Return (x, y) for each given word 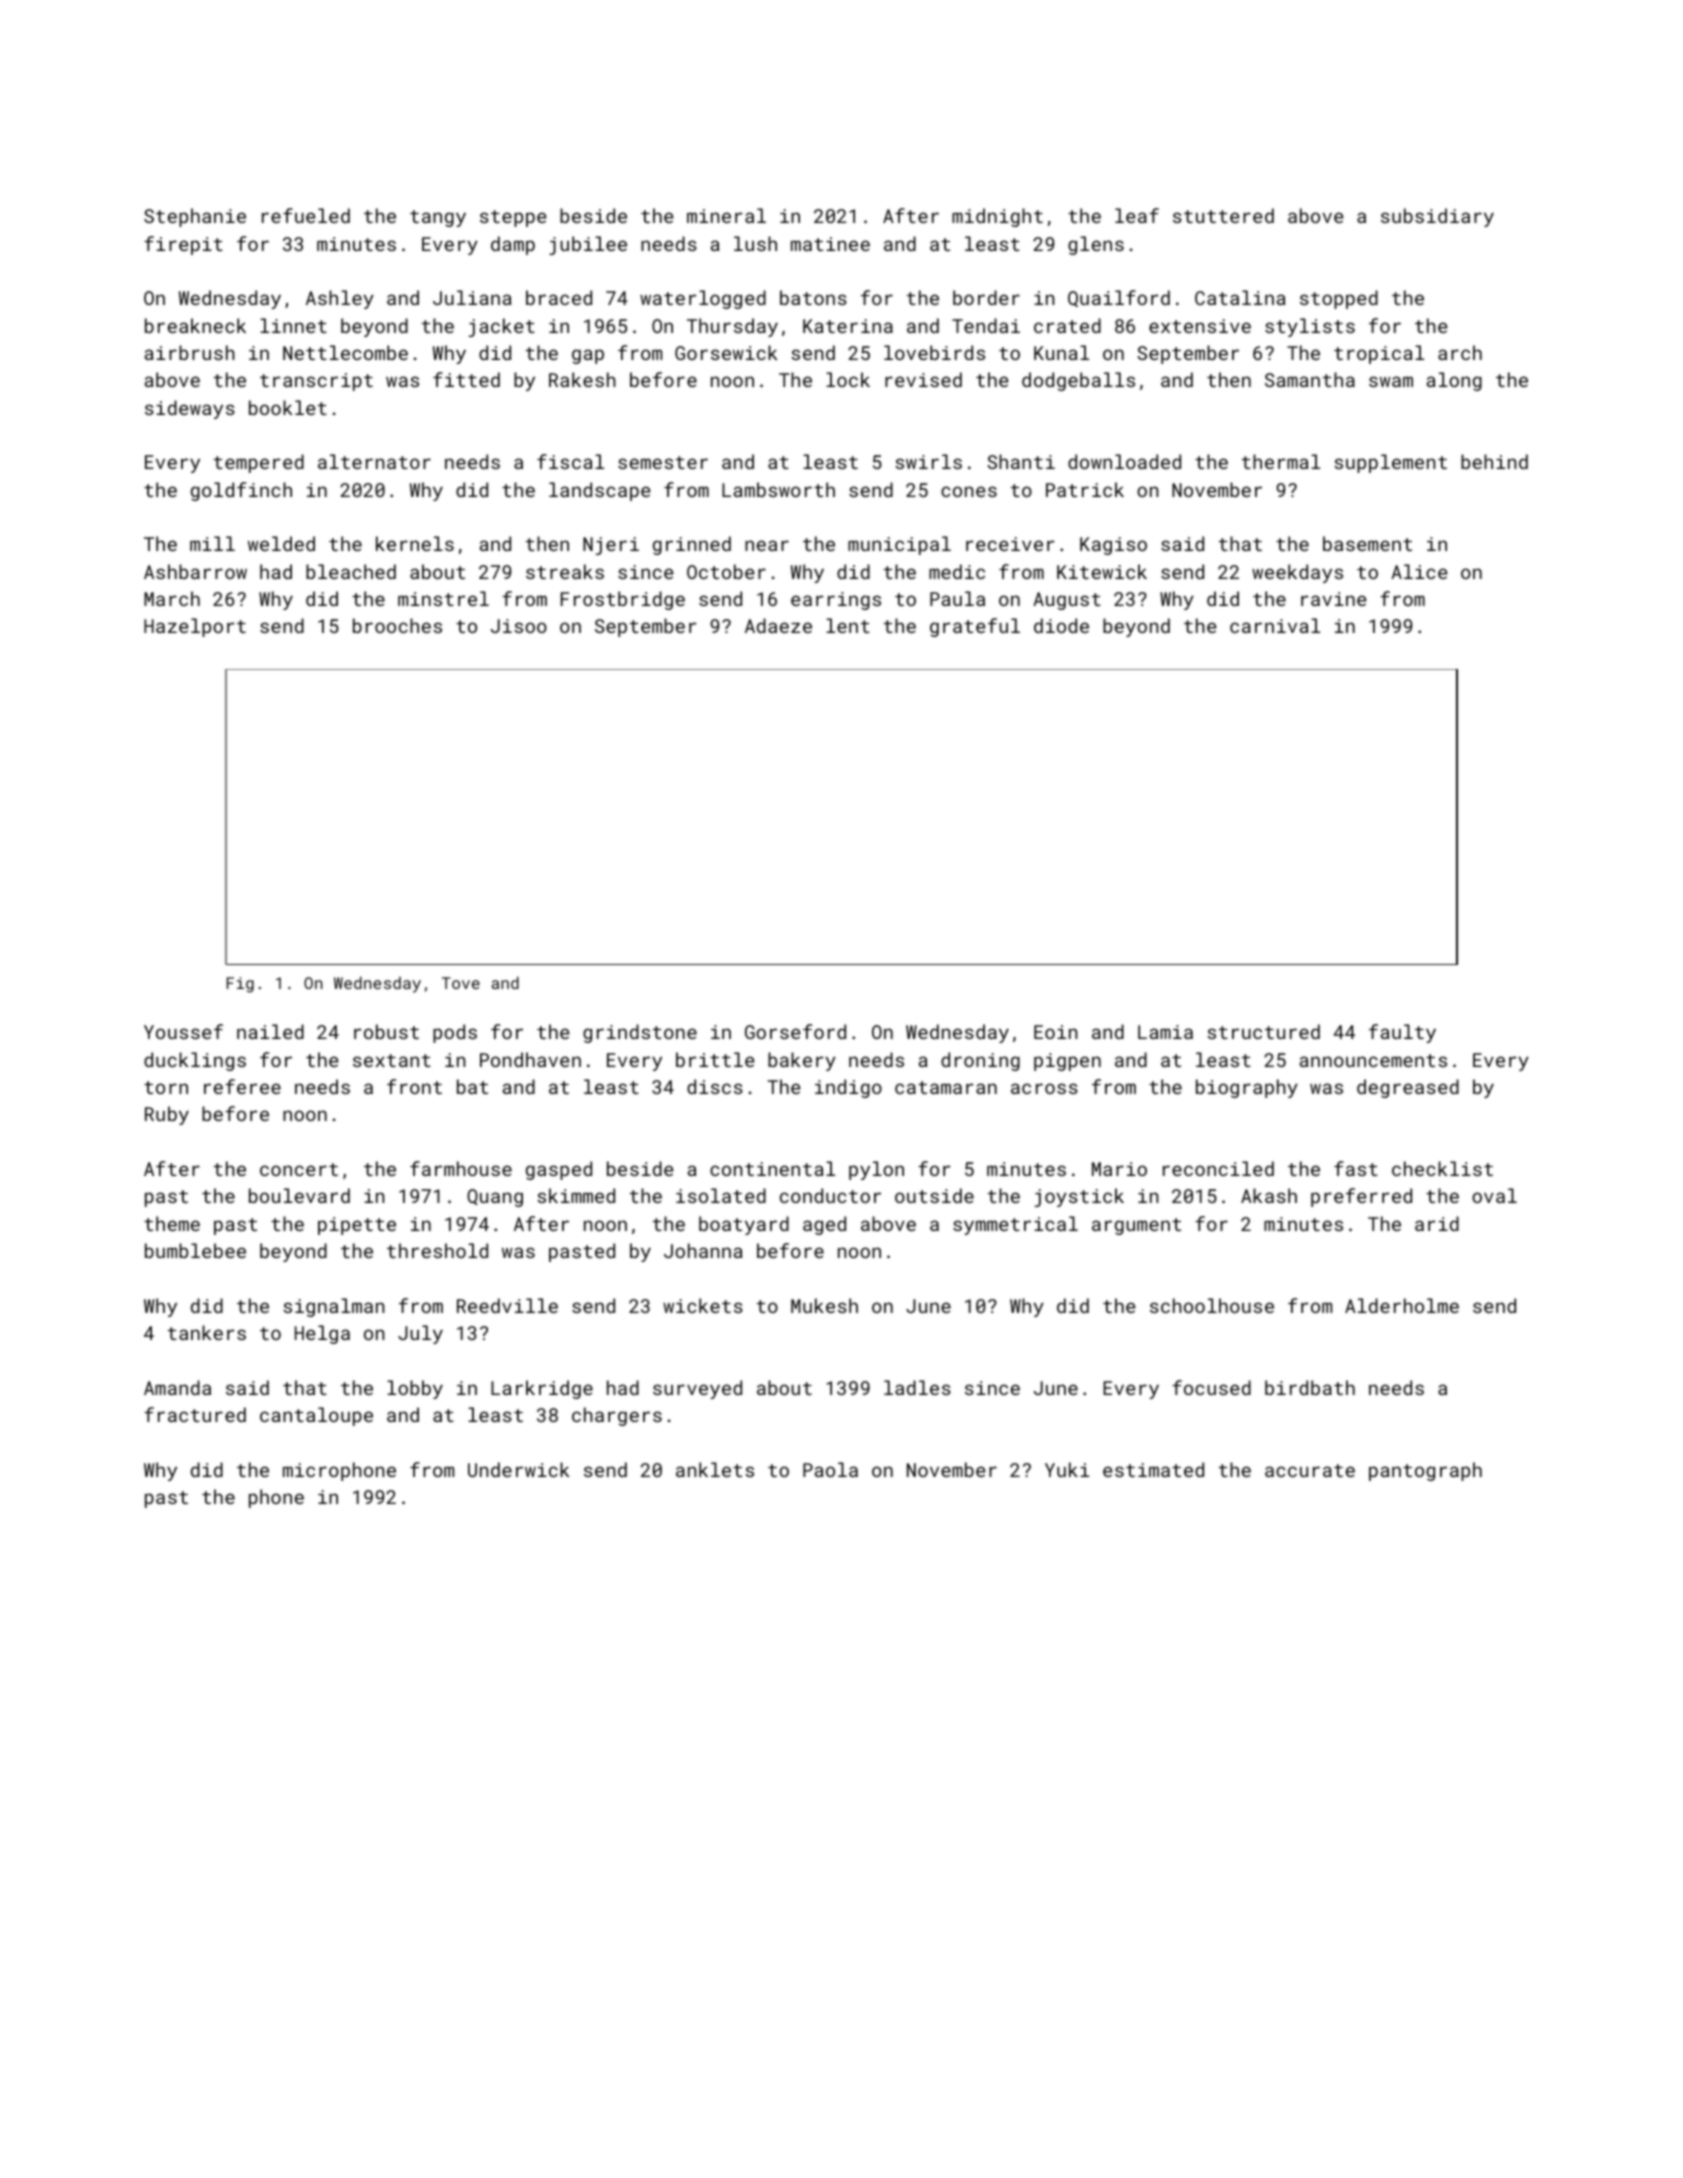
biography (1247, 1088)
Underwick (518, 1469)
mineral (726, 215)
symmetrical (1015, 1225)
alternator (374, 461)
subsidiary (1437, 217)
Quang (495, 1198)
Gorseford (795, 1031)
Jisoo (519, 626)
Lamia (1165, 1032)
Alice (1419, 571)
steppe (513, 218)
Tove (461, 983)
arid (1437, 1223)
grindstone (640, 1033)
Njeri (611, 546)
